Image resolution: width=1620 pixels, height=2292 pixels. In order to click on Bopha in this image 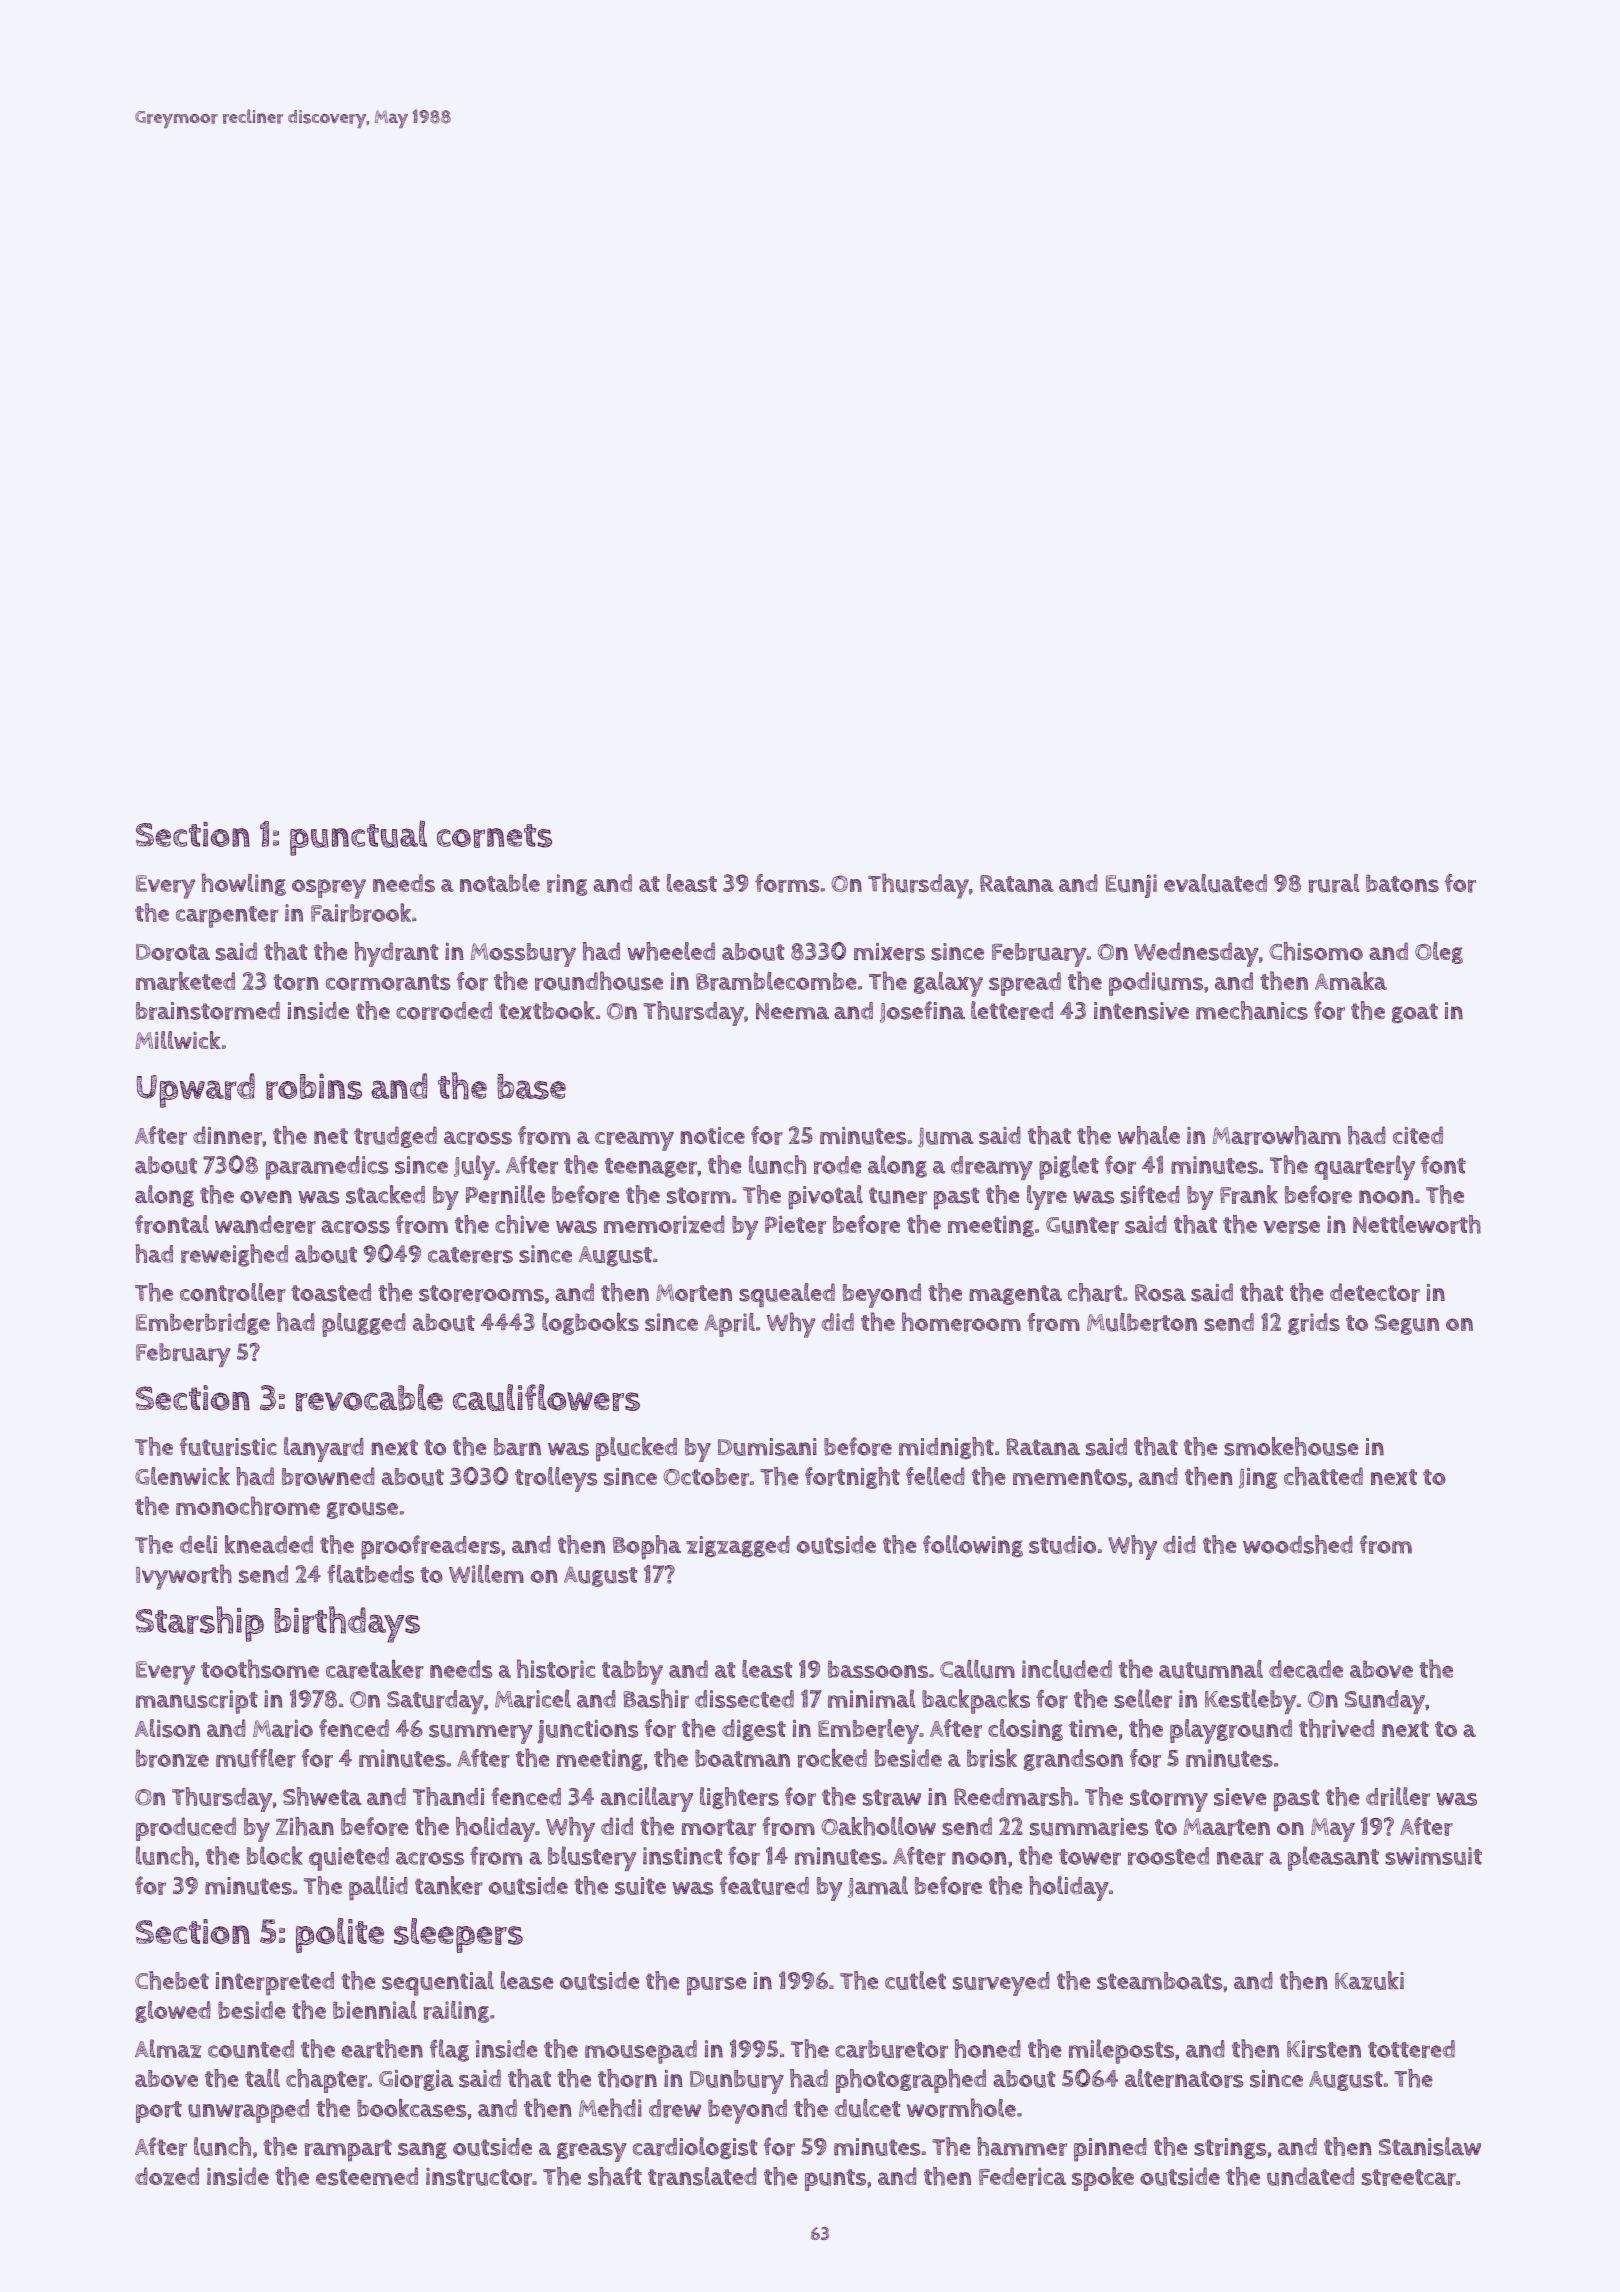, I will do `click(647, 1547)`.
